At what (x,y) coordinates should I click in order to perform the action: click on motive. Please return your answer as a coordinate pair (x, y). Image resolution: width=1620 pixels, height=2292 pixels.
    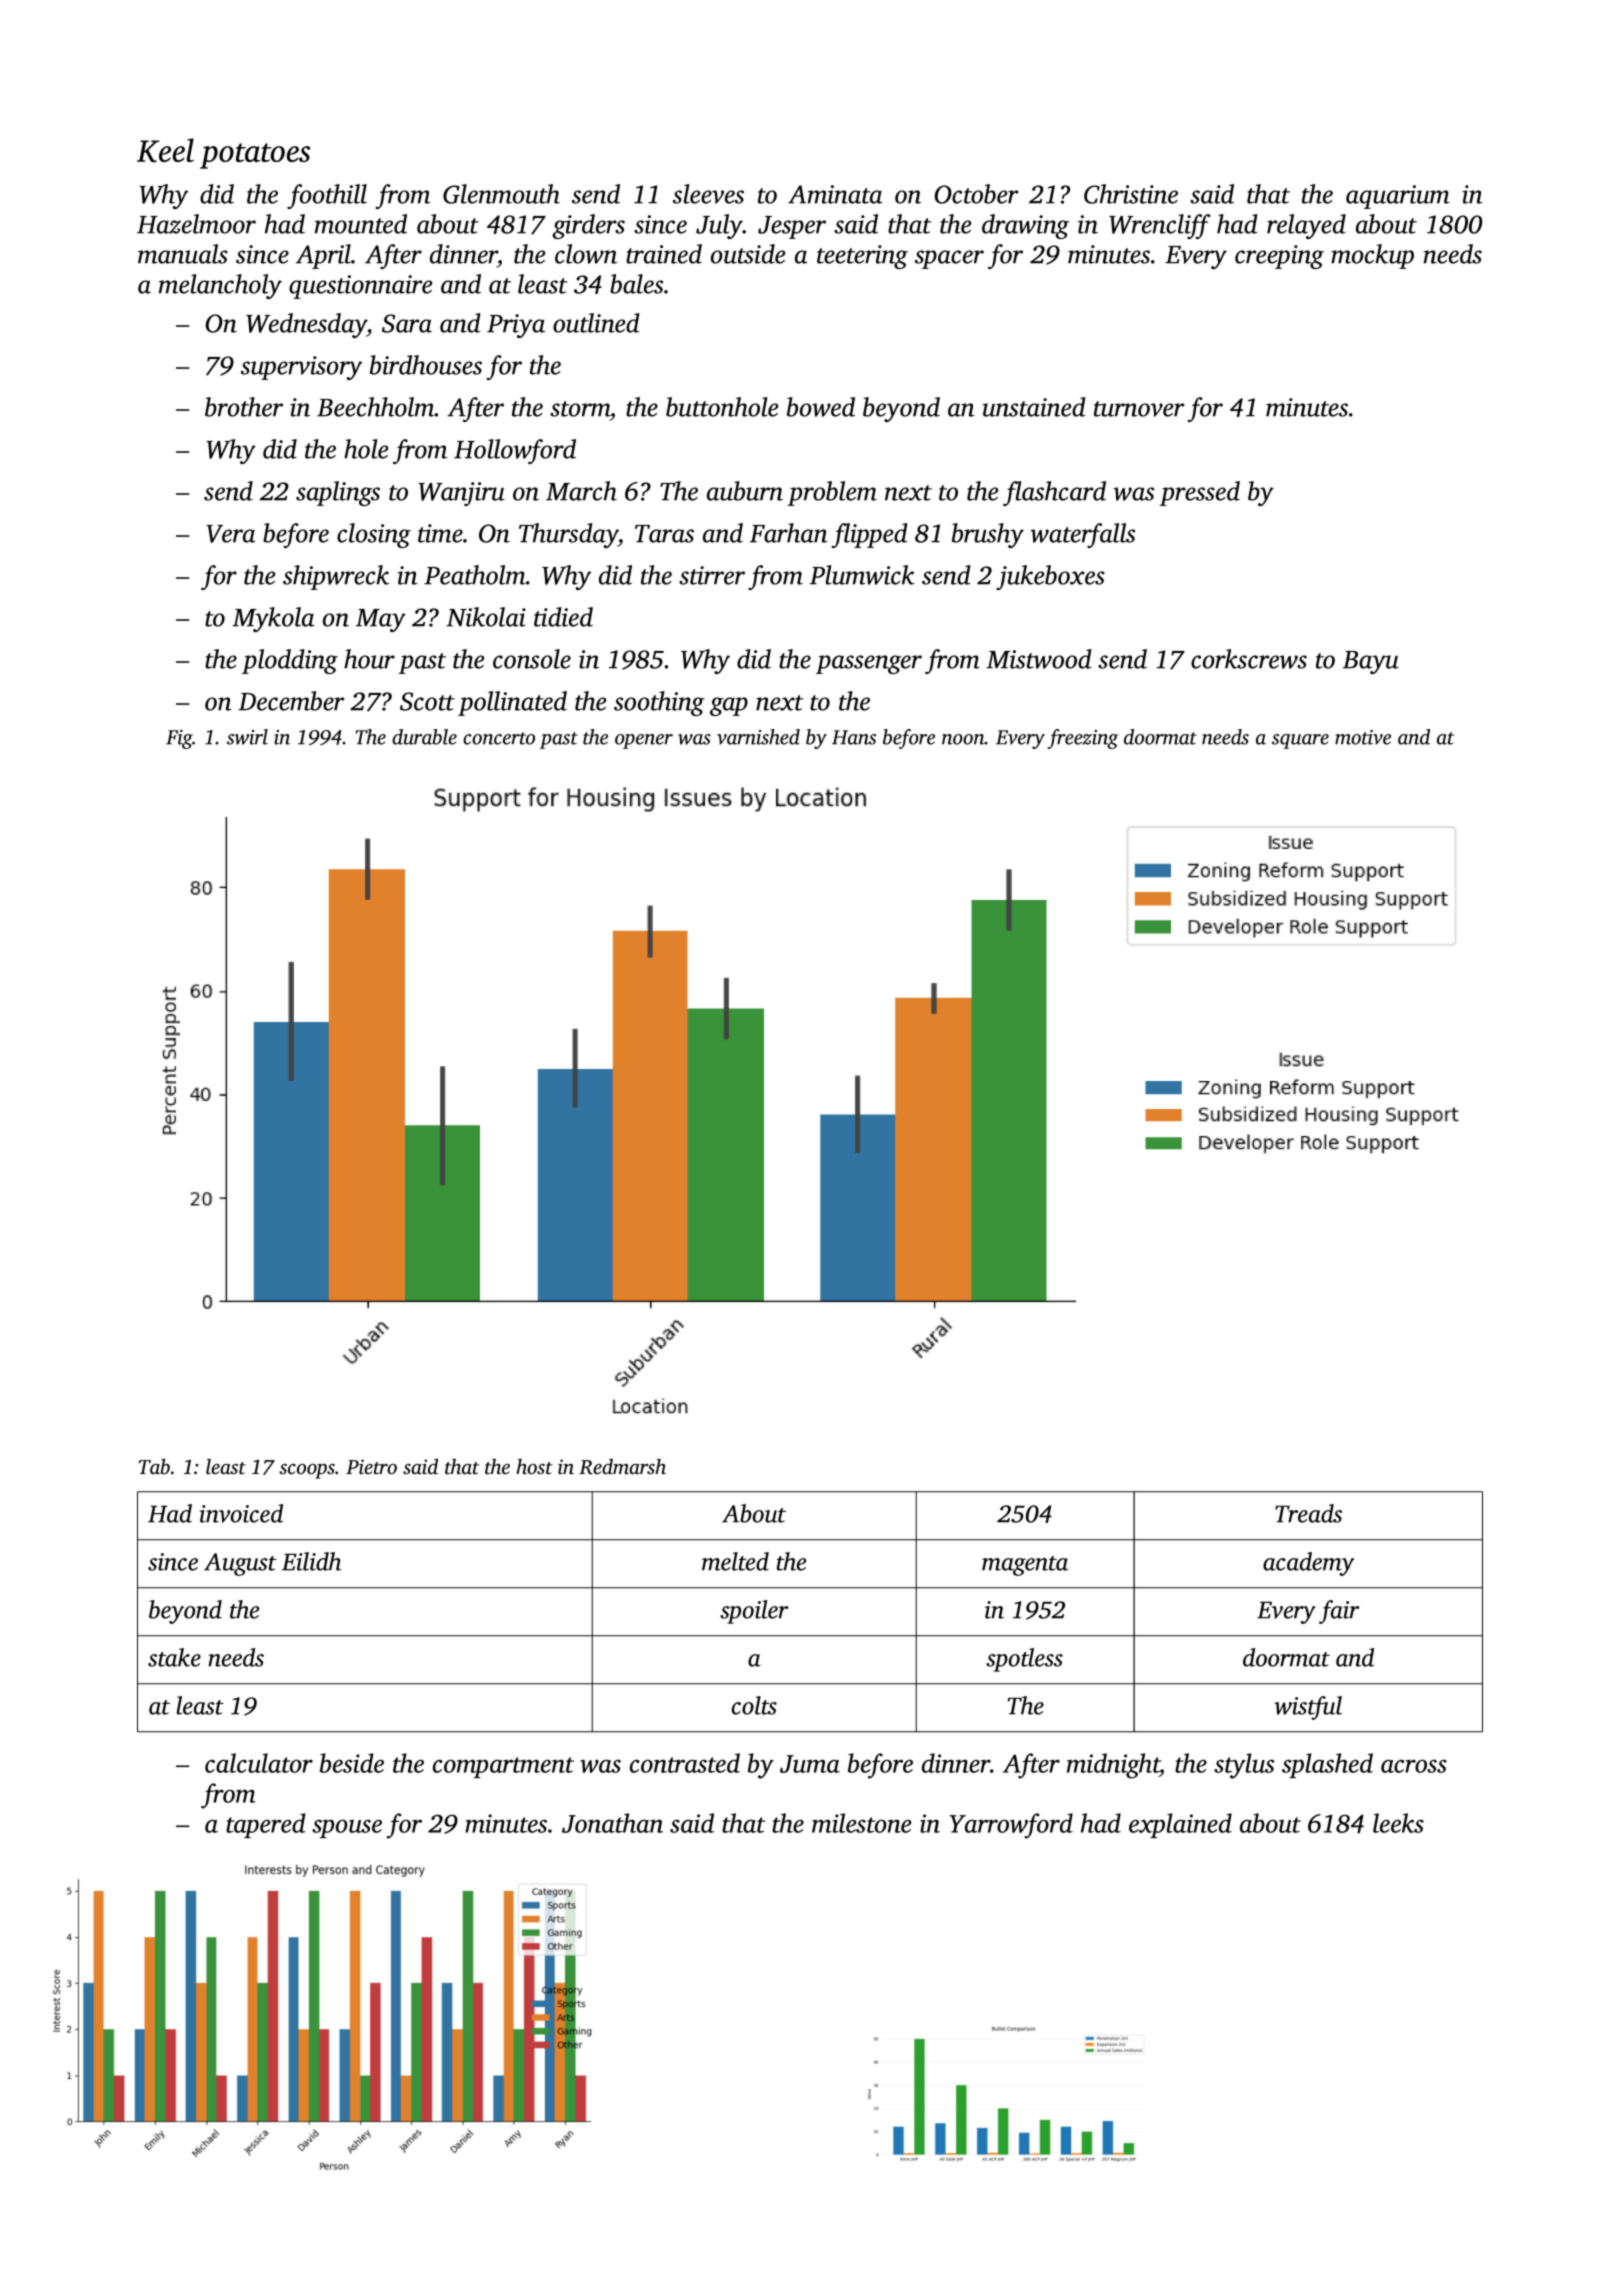
    Looking at the image, I should click on (1363, 737).
